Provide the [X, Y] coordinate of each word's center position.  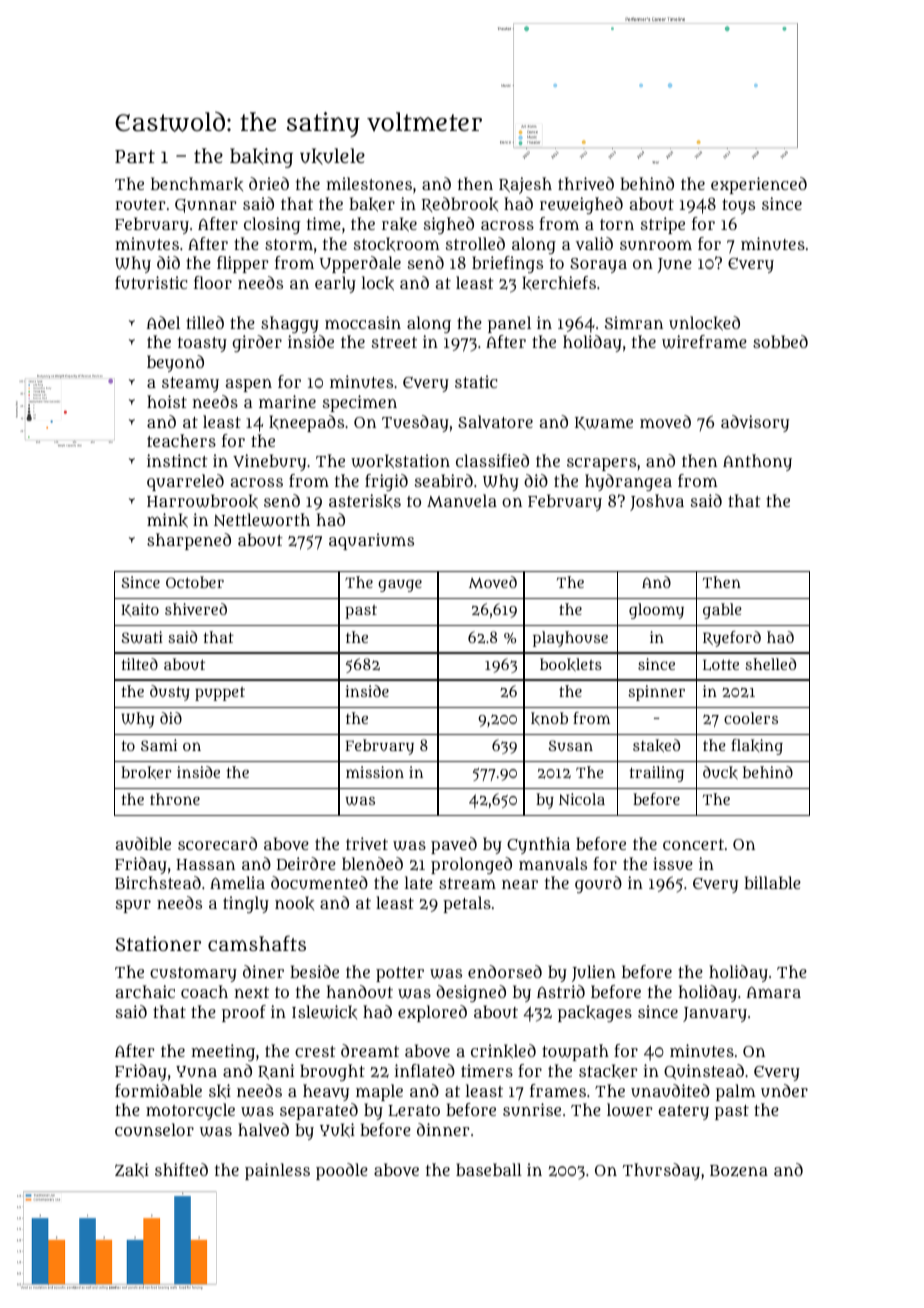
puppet [220, 694]
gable [722, 611]
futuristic [151, 282]
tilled [205, 322]
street [394, 342]
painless [277, 1171]
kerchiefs [559, 283]
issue [673, 863]
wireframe [704, 342]
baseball [489, 1169]
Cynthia [538, 845]
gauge [400, 586]
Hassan [205, 864]
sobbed [780, 341]
